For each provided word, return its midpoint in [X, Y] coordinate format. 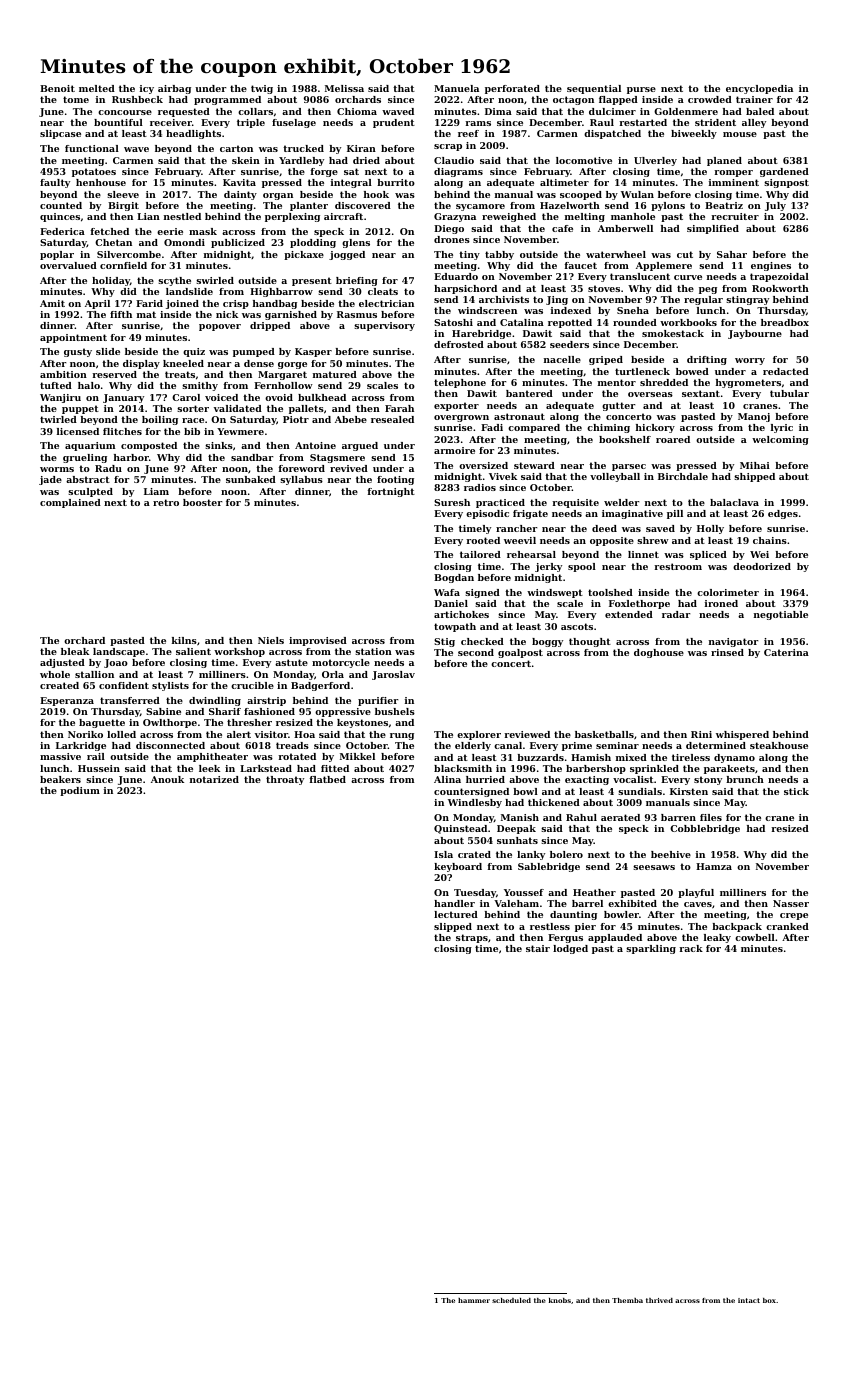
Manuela [456, 88]
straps [472, 938]
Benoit [57, 88]
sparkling [651, 949]
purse [641, 90]
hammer [474, 1300]
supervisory [384, 326]
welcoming [780, 440]
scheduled [511, 1300]
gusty [78, 352]
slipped [453, 927]
